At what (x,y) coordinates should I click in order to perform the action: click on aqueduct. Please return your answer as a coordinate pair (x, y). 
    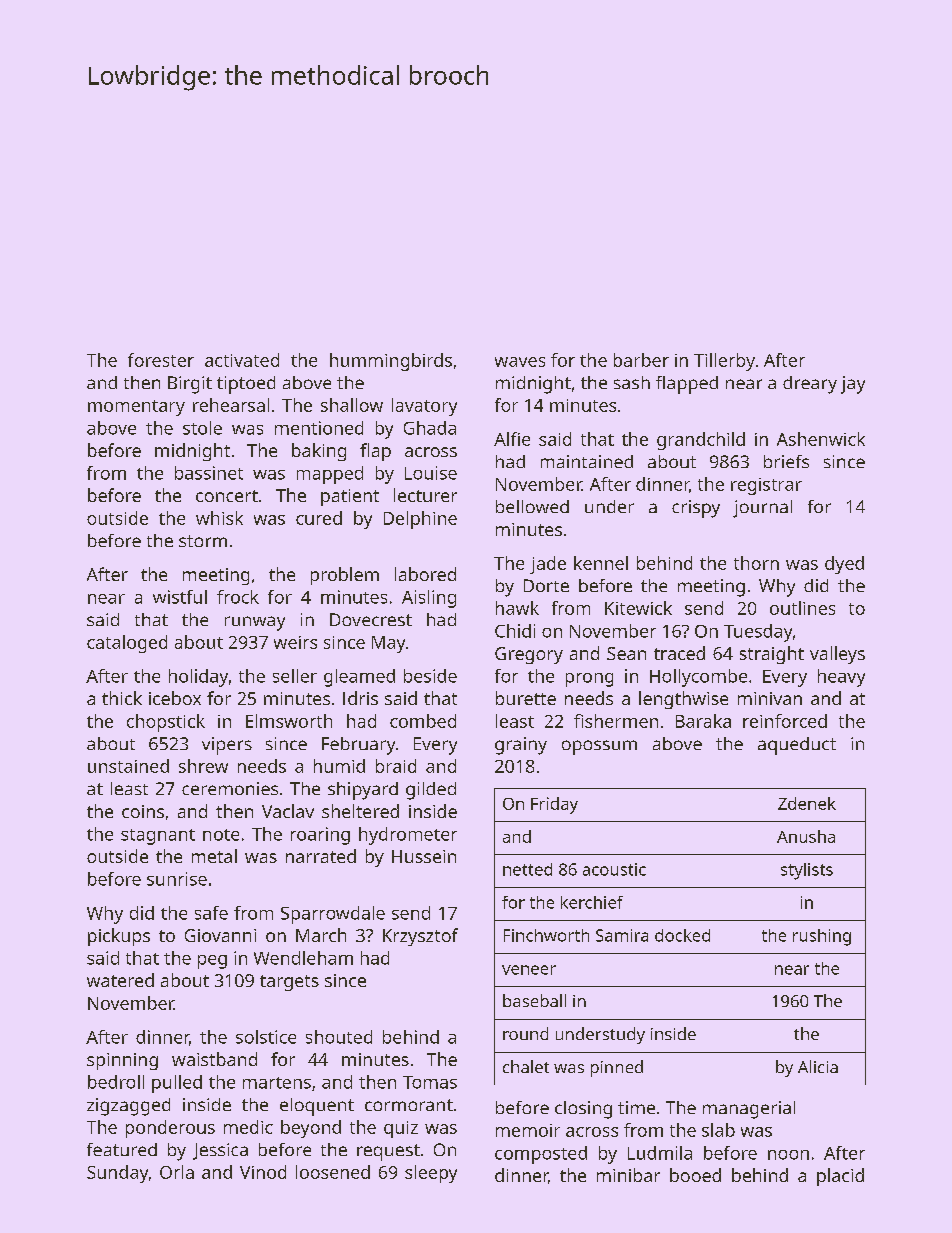
    Looking at the image, I should click on (797, 746).
